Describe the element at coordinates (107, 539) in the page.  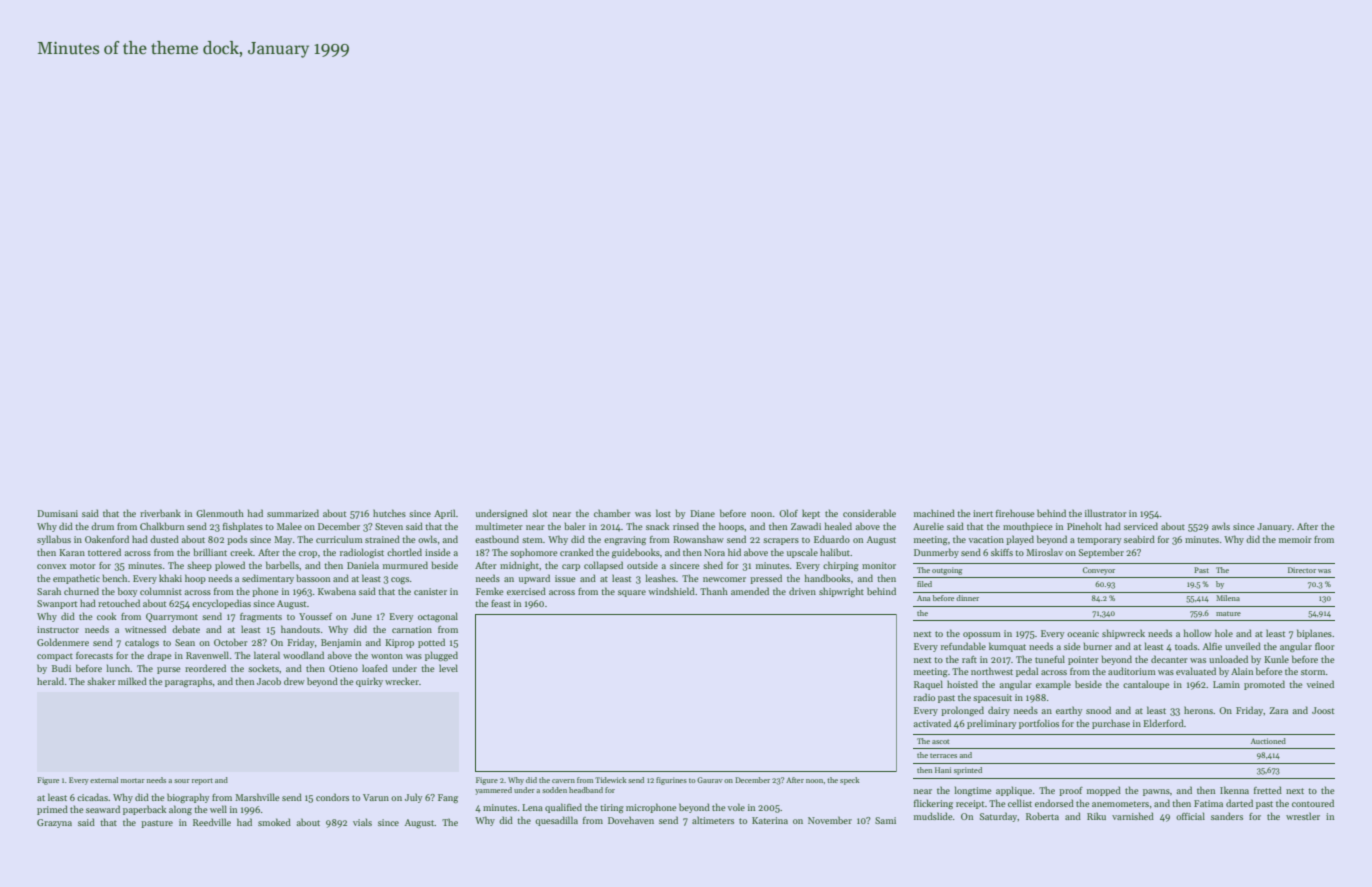
I see `Oakenford` at that location.
